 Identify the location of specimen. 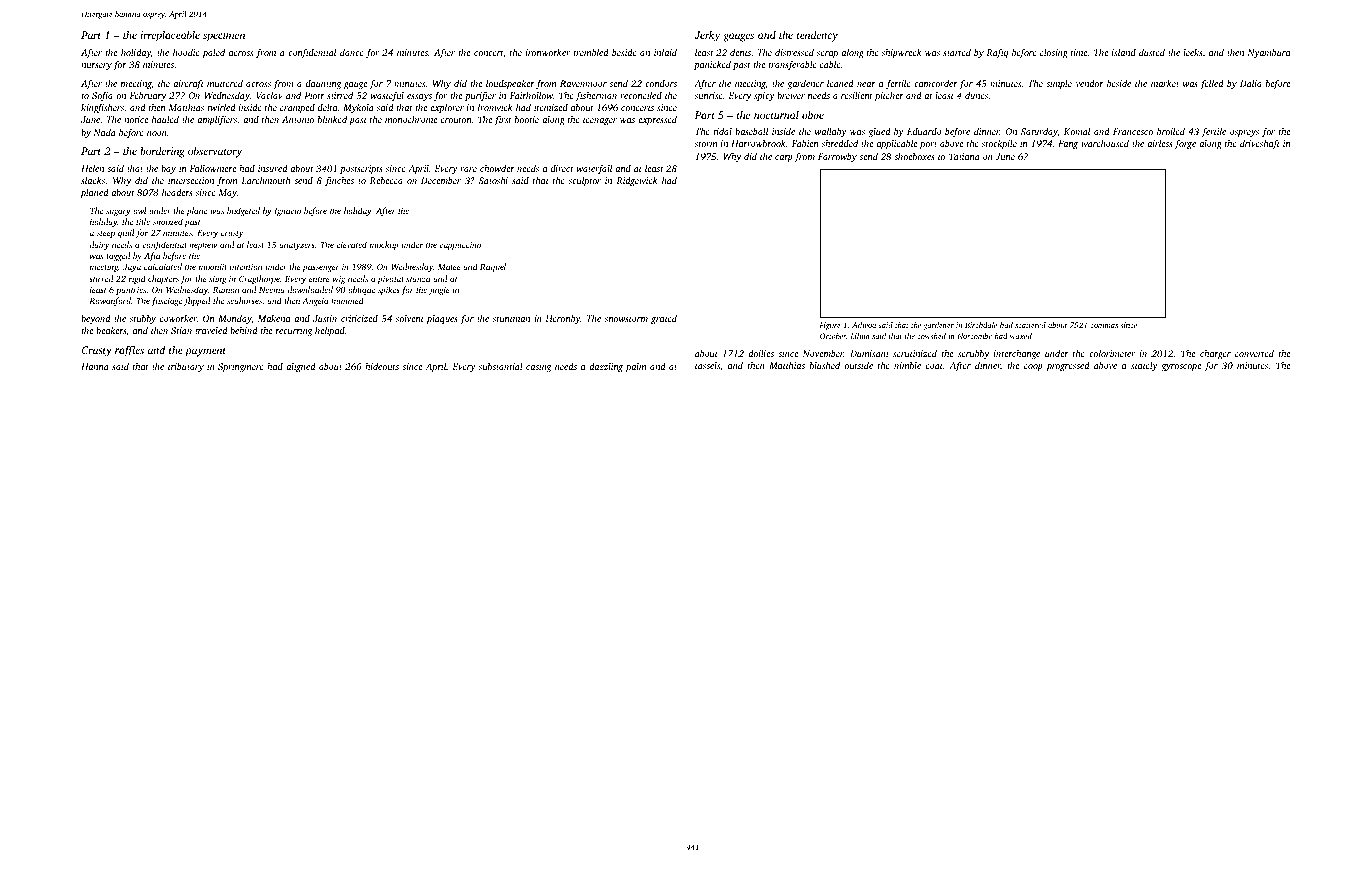
(224, 36).
